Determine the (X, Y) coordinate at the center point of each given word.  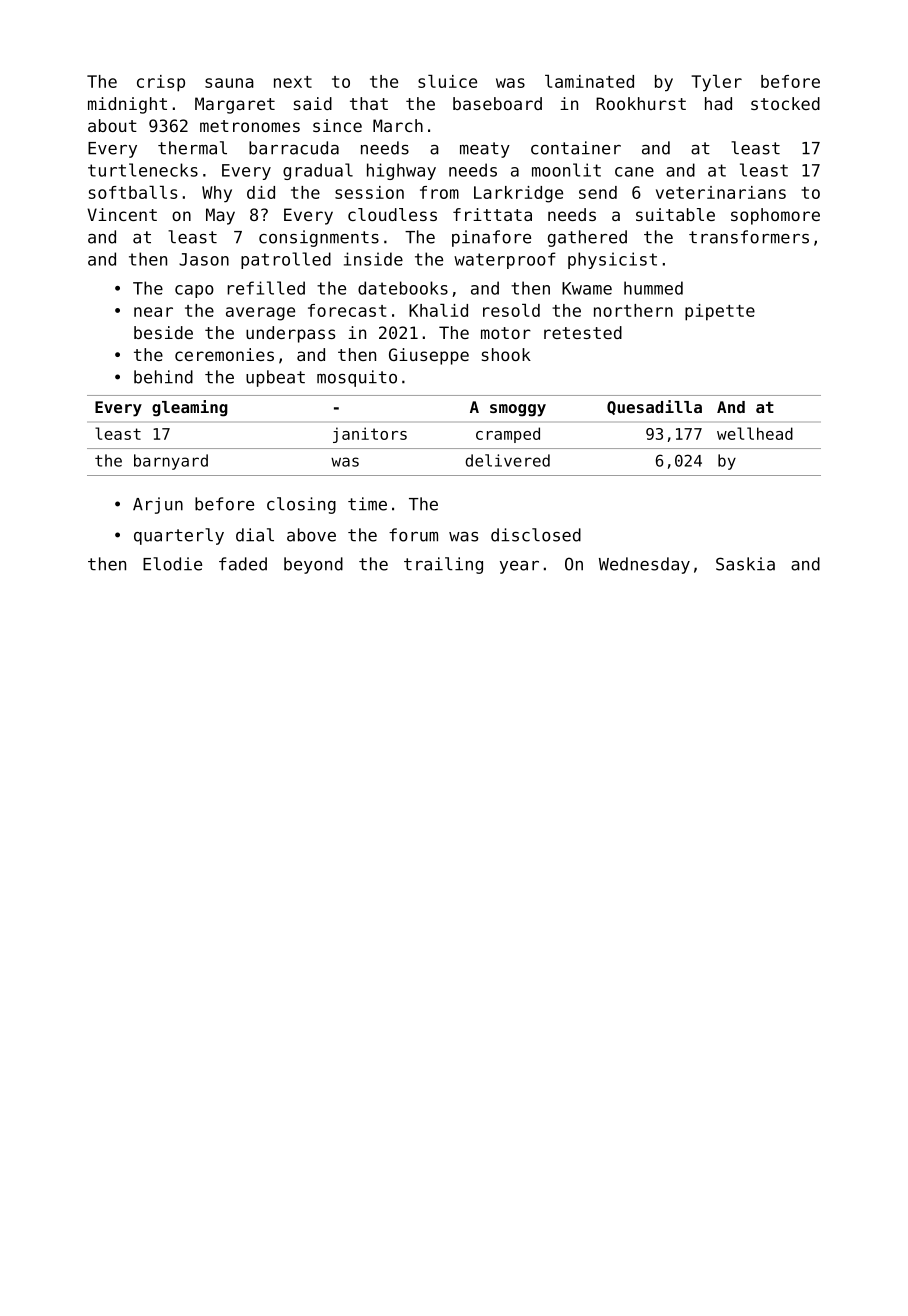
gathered (587, 238)
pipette (720, 312)
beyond (313, 565)
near (153, 312)
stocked (785, 103)
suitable (675, 214)
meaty (485, 150)
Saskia (745, 564)
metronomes (250, 126)
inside (373, 259)
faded (243, 564)
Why (217, 194)
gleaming (190, 408)
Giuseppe (429, 356)
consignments (319, 238)
